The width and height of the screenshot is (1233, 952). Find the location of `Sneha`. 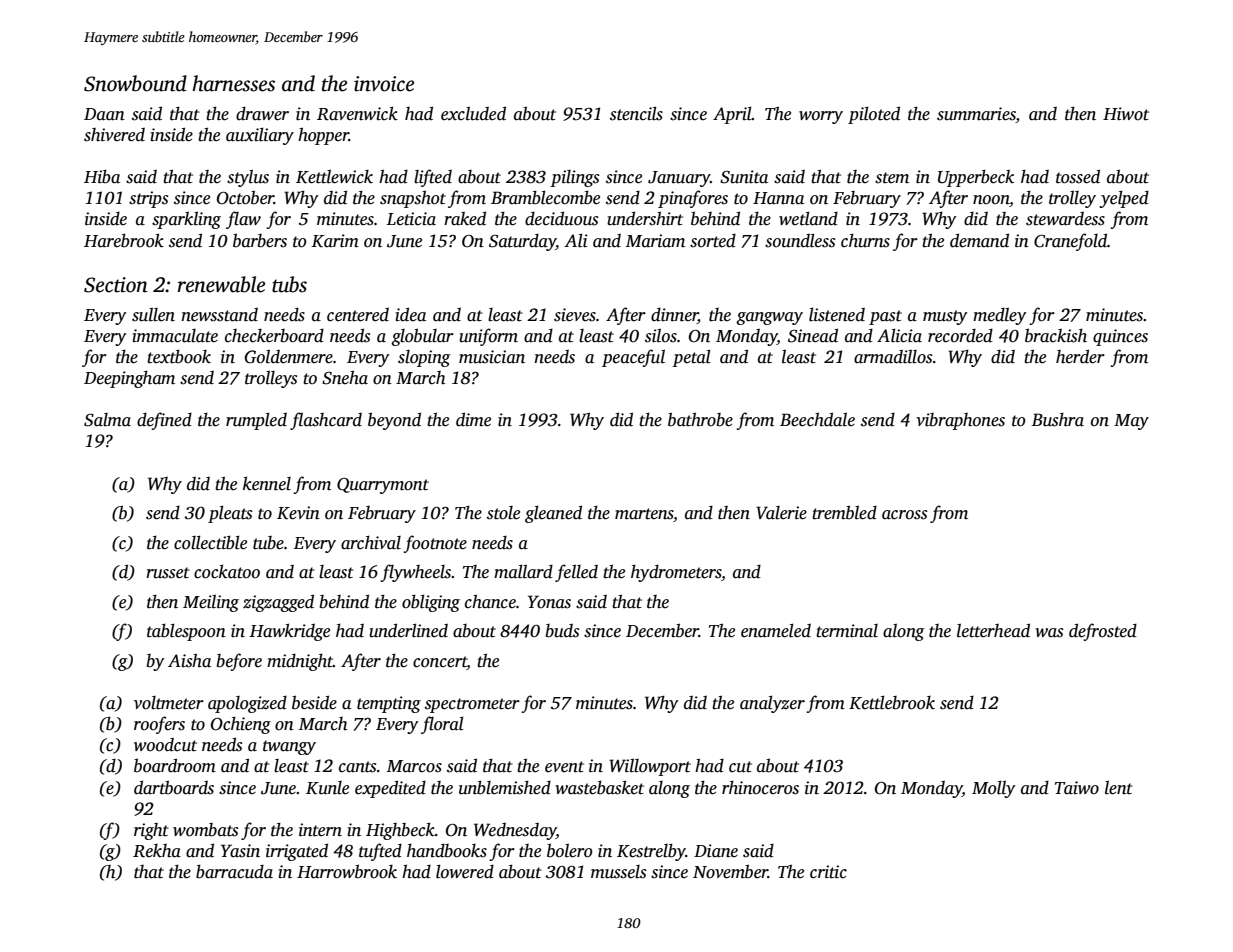

Sneha is located at coordinates (345, 377).
